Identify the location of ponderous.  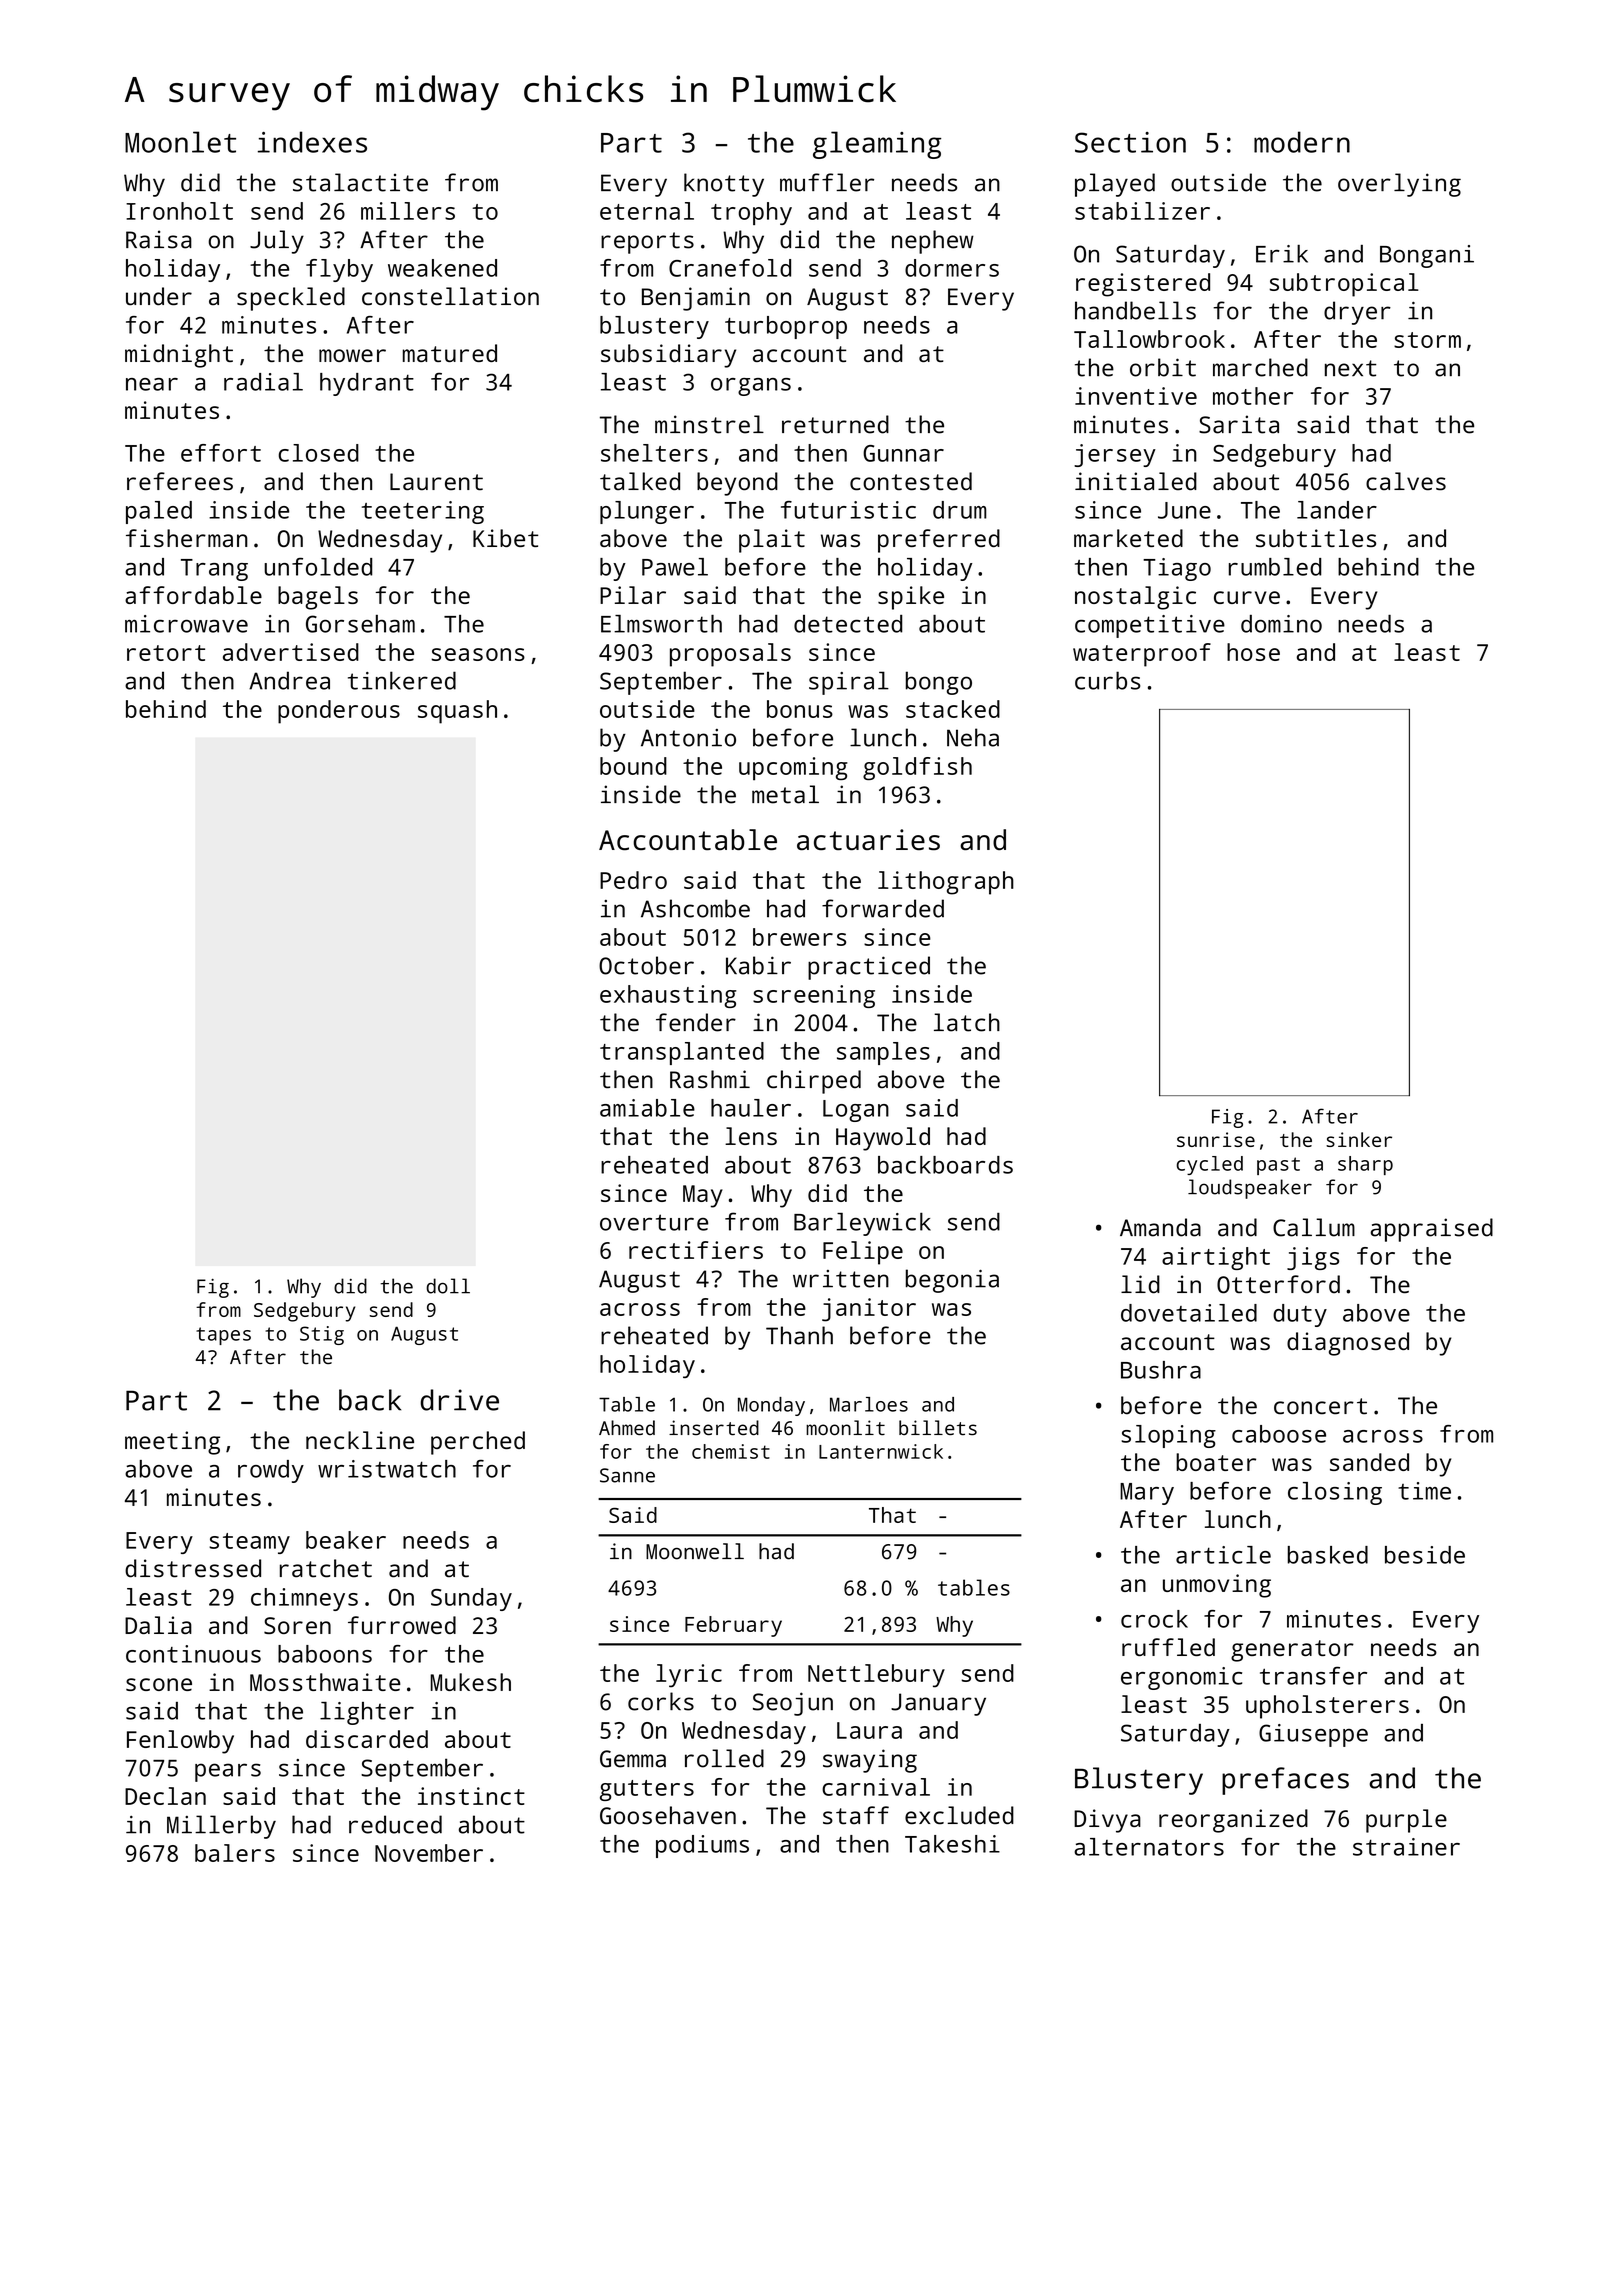
(339, 712).
